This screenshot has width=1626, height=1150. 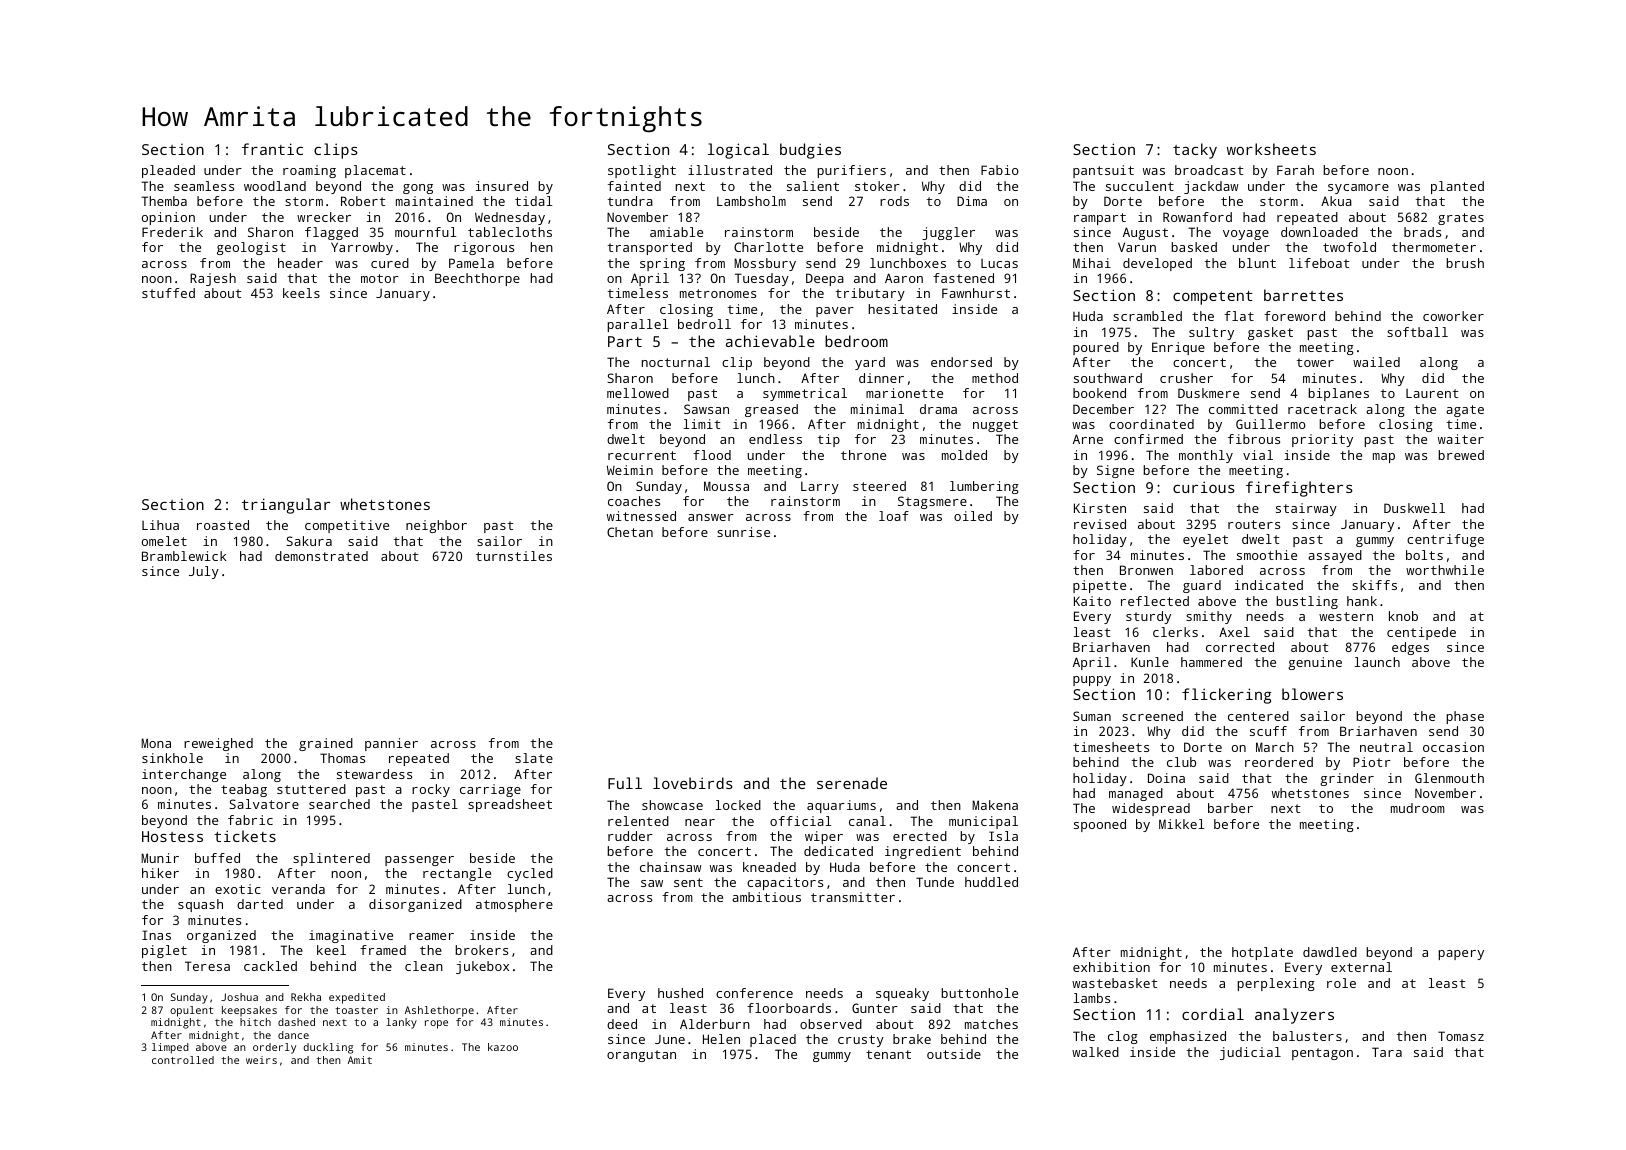 I want to click on rigorous, so click(x=484, y=248).
